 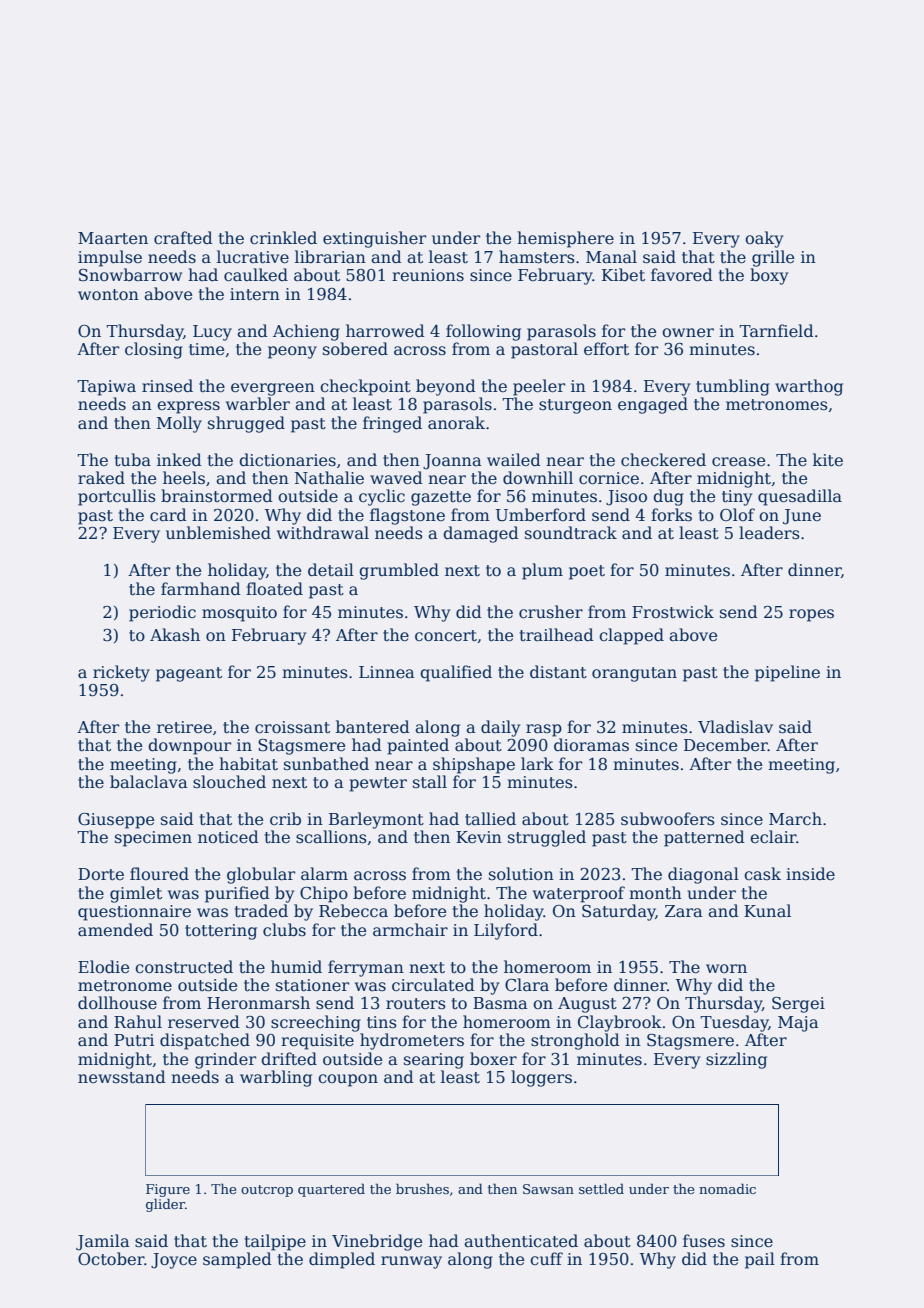 I want to click on Joyce, so click(x=174, y=1261).
